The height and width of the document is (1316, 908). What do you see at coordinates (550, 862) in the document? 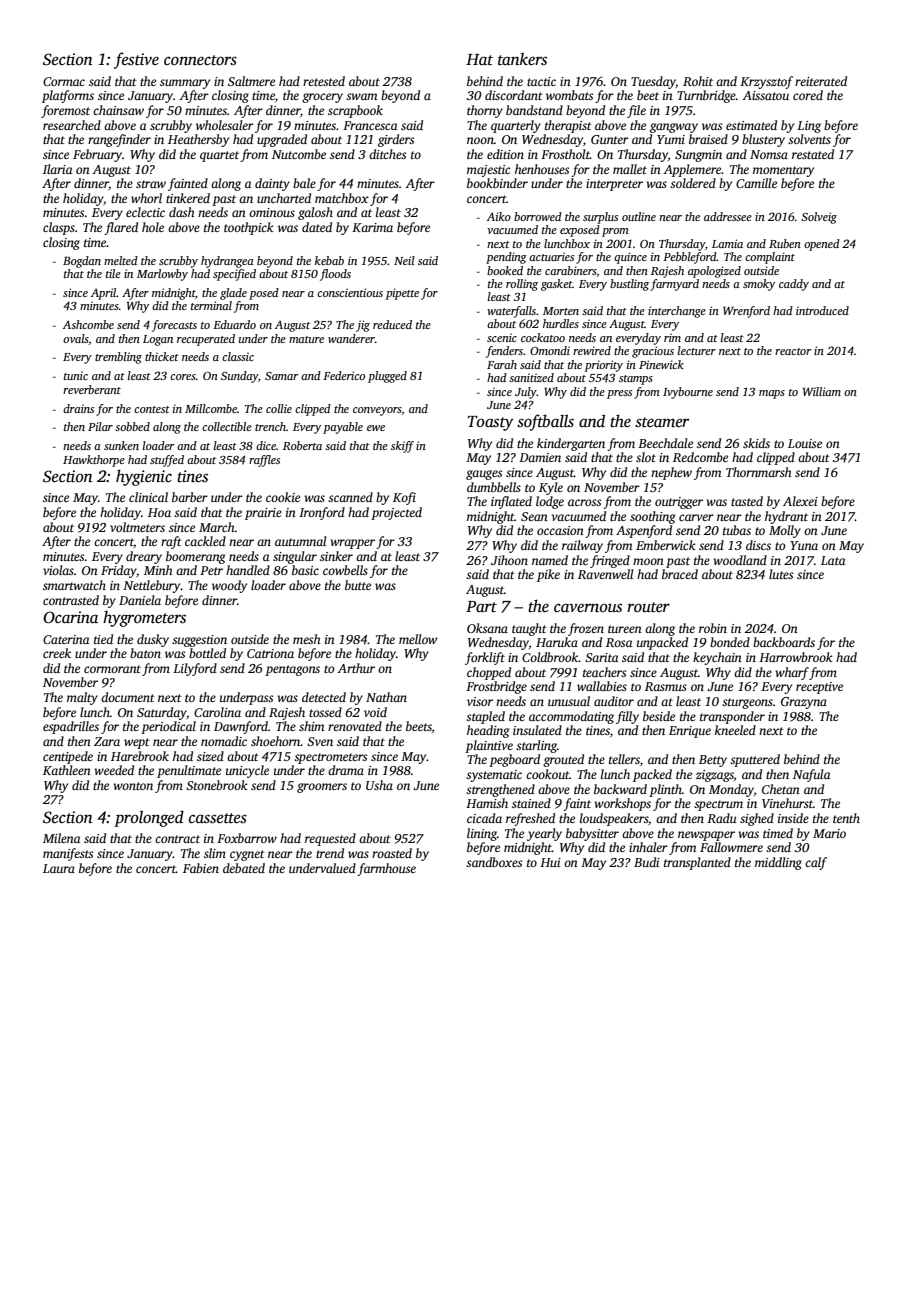
I see `Hui` at bounding box center [550, 862].
